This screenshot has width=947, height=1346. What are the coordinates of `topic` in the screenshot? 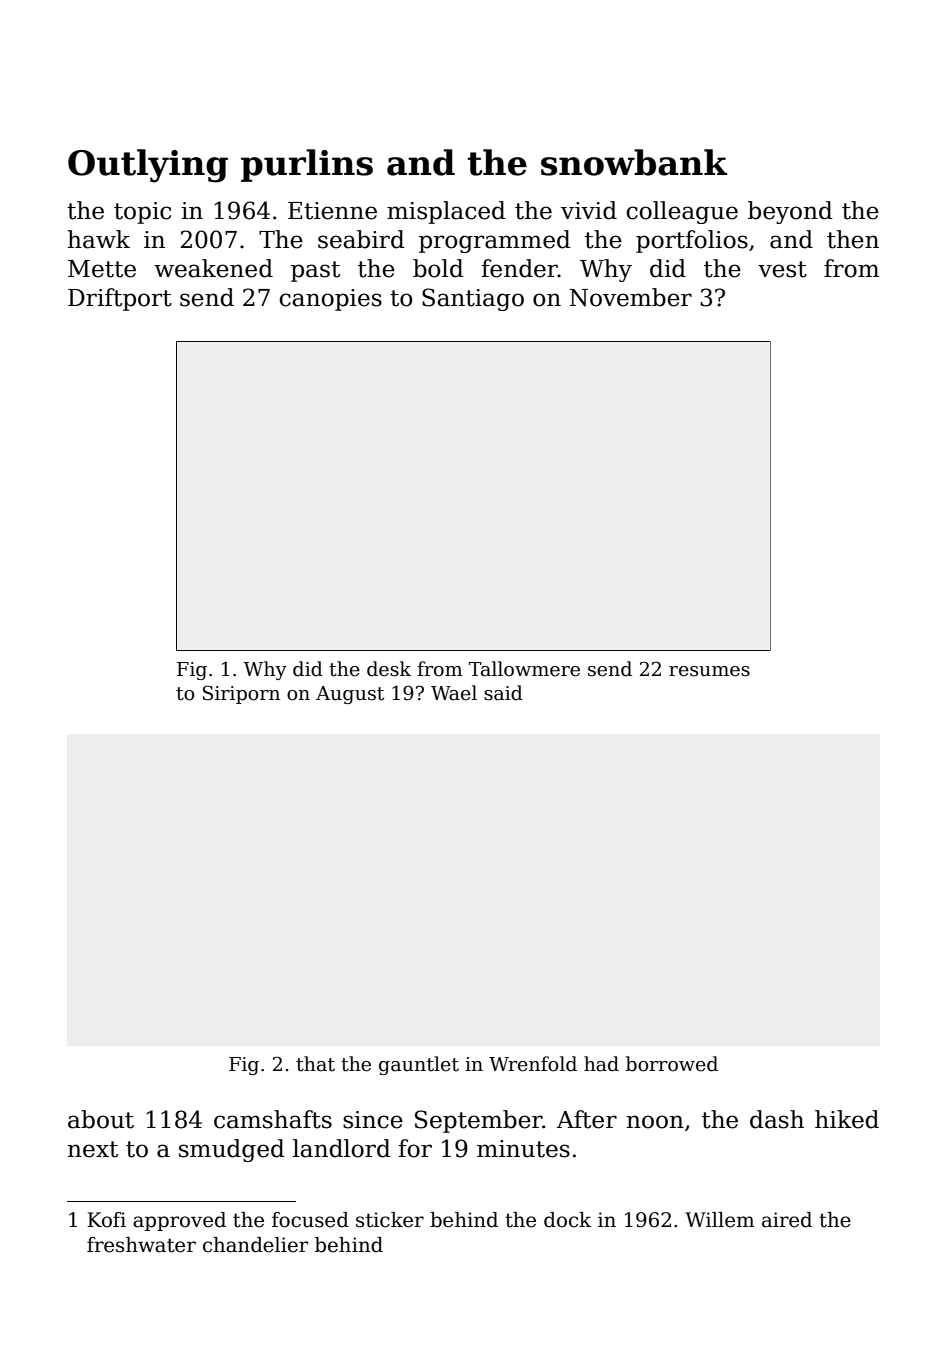 It's located at (142, 213).
